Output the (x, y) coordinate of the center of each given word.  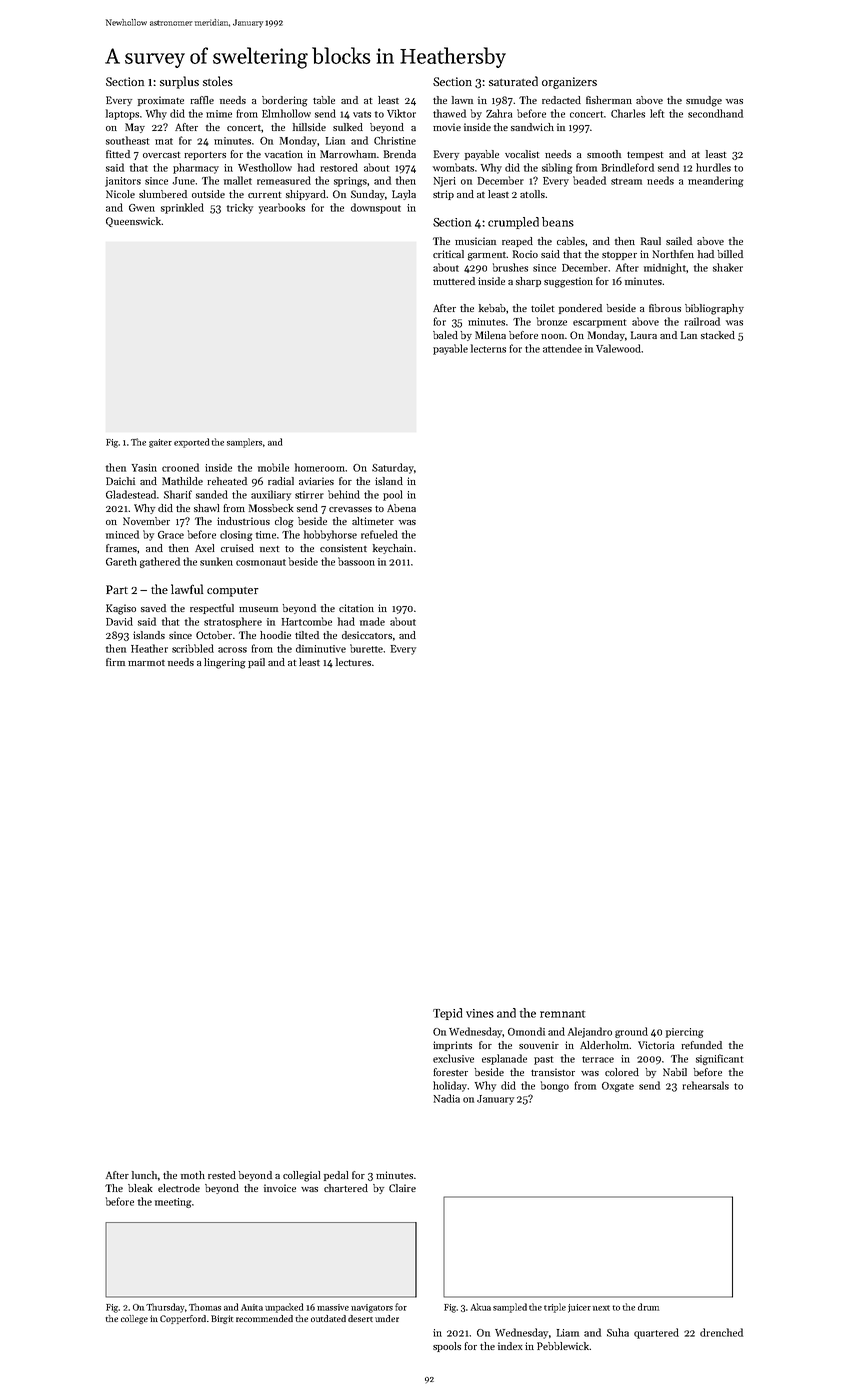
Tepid (447, 1014)
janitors (123, 182)
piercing (685, 1033)
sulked (348, 127)
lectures (353, 662)
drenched (721, 1332)
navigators (372, 1308)
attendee (562, 348)
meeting (173, 1203)
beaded (589, 180)
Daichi (120, 481)
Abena (401, 508)
